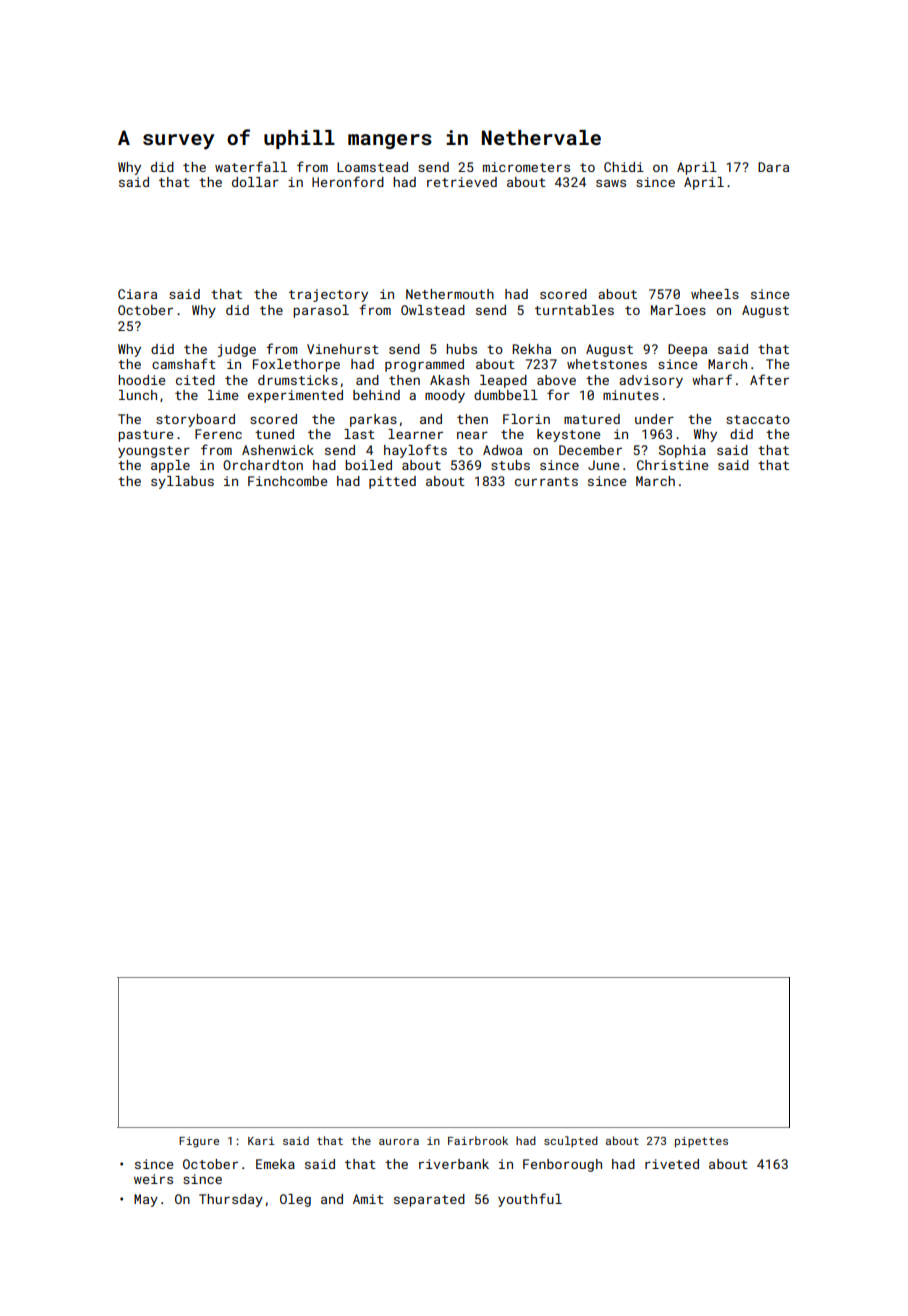  I want to click on aurora, so click(399, 1142).
